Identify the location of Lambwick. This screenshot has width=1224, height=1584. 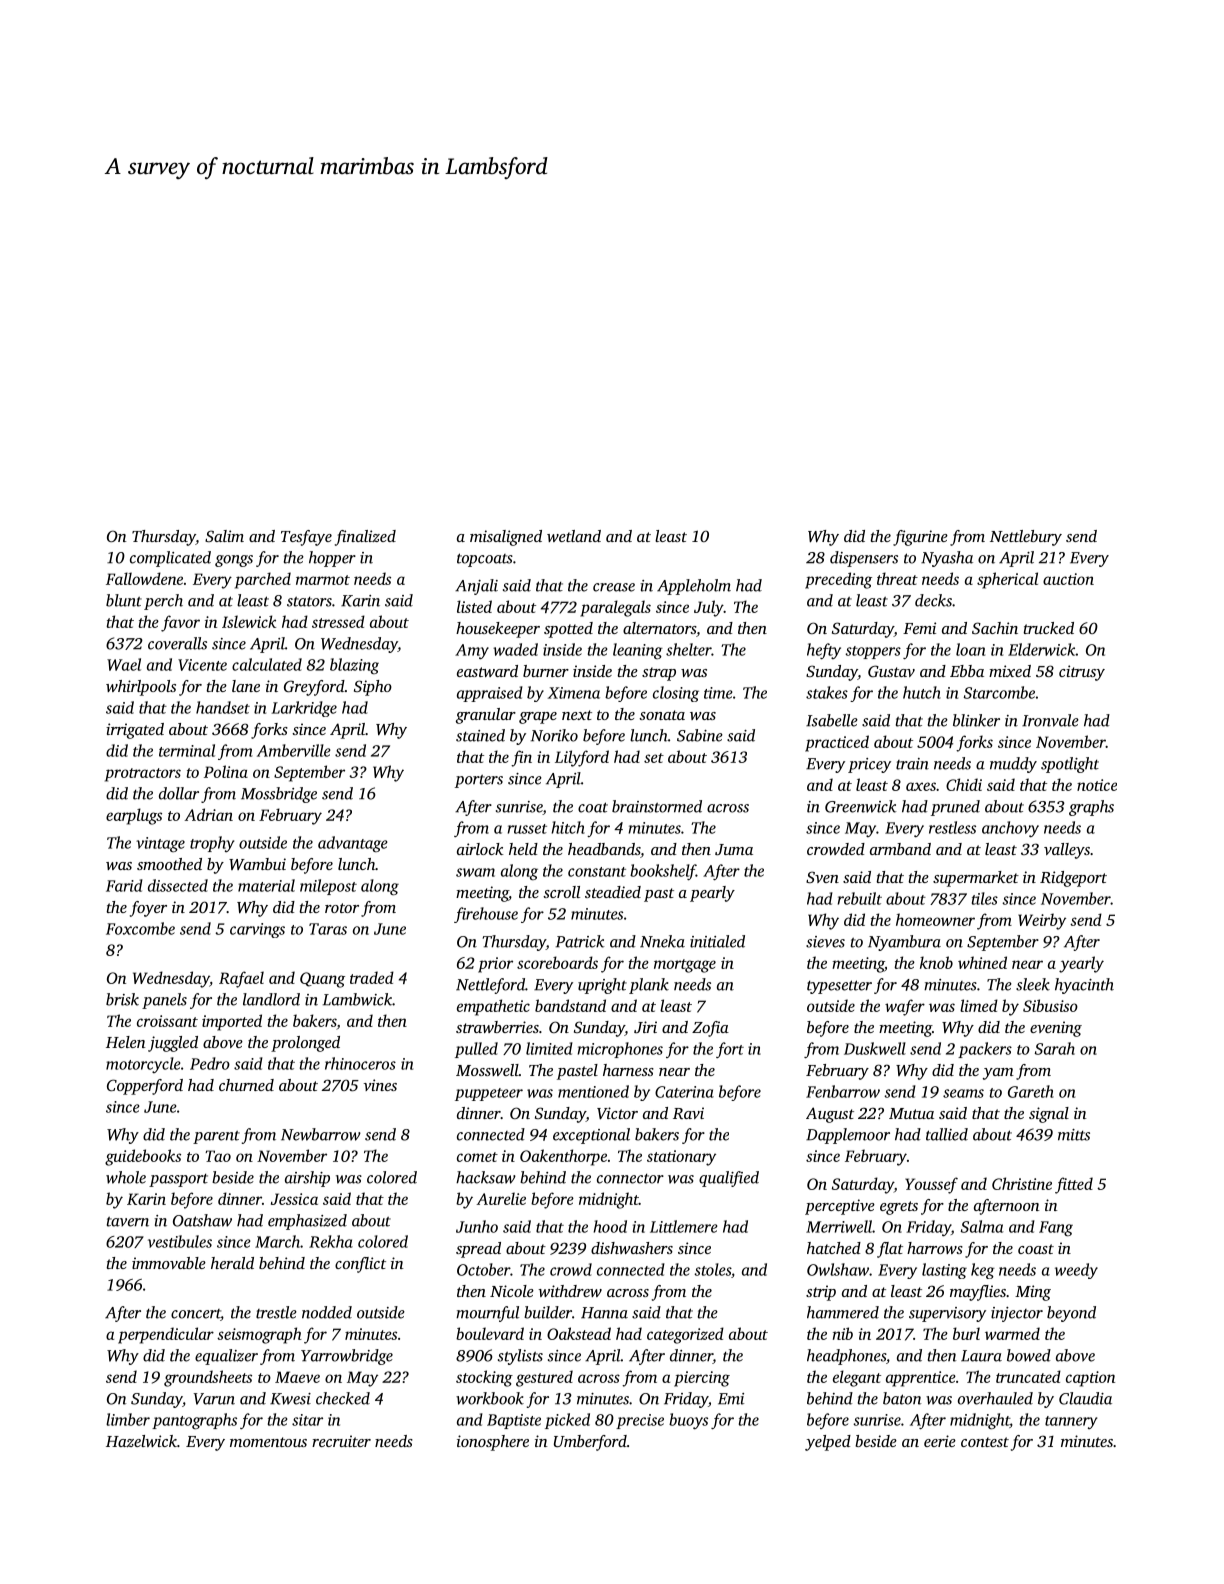
(357, 999).
